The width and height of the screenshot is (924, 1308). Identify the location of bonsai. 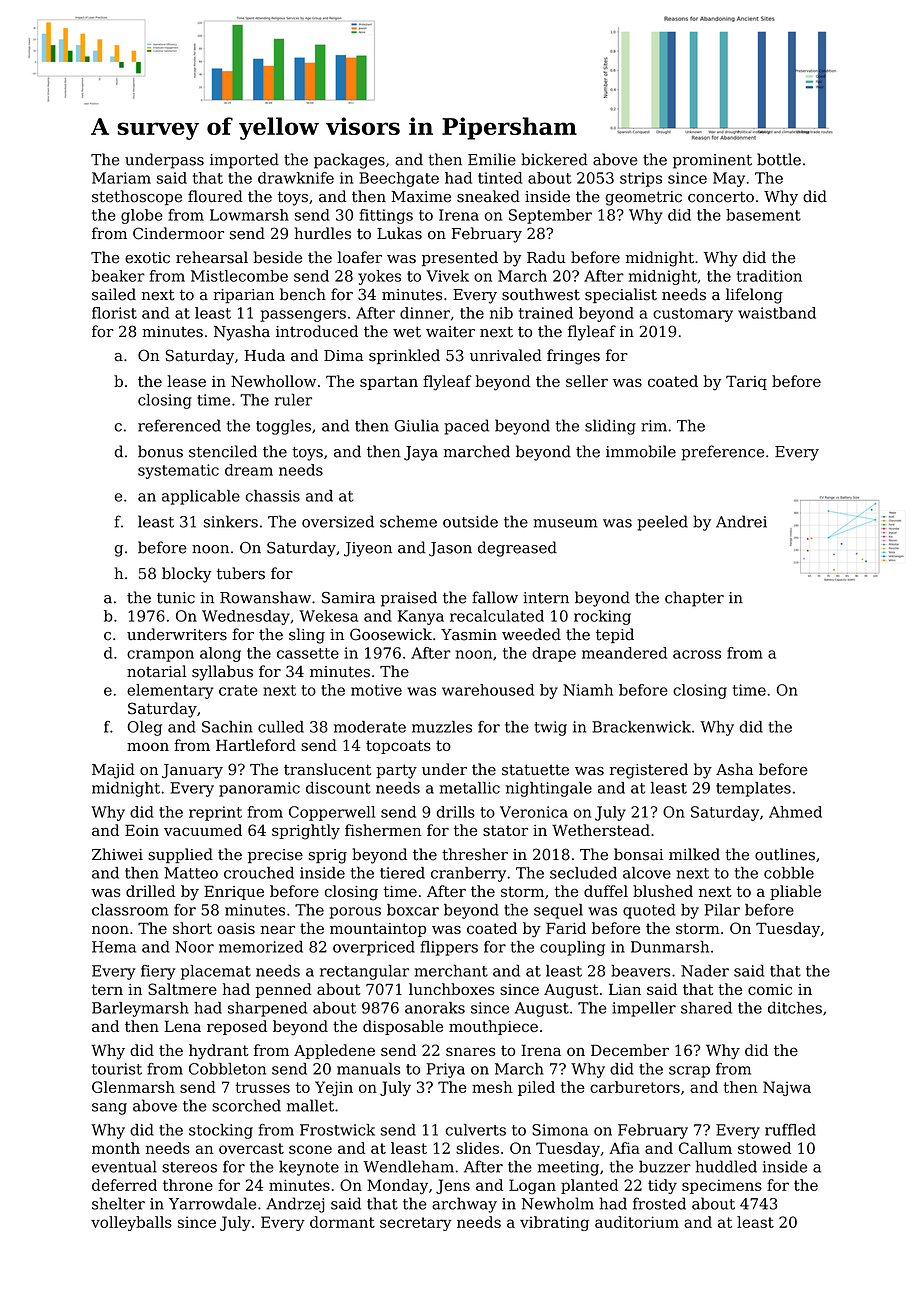
(639, 854).
